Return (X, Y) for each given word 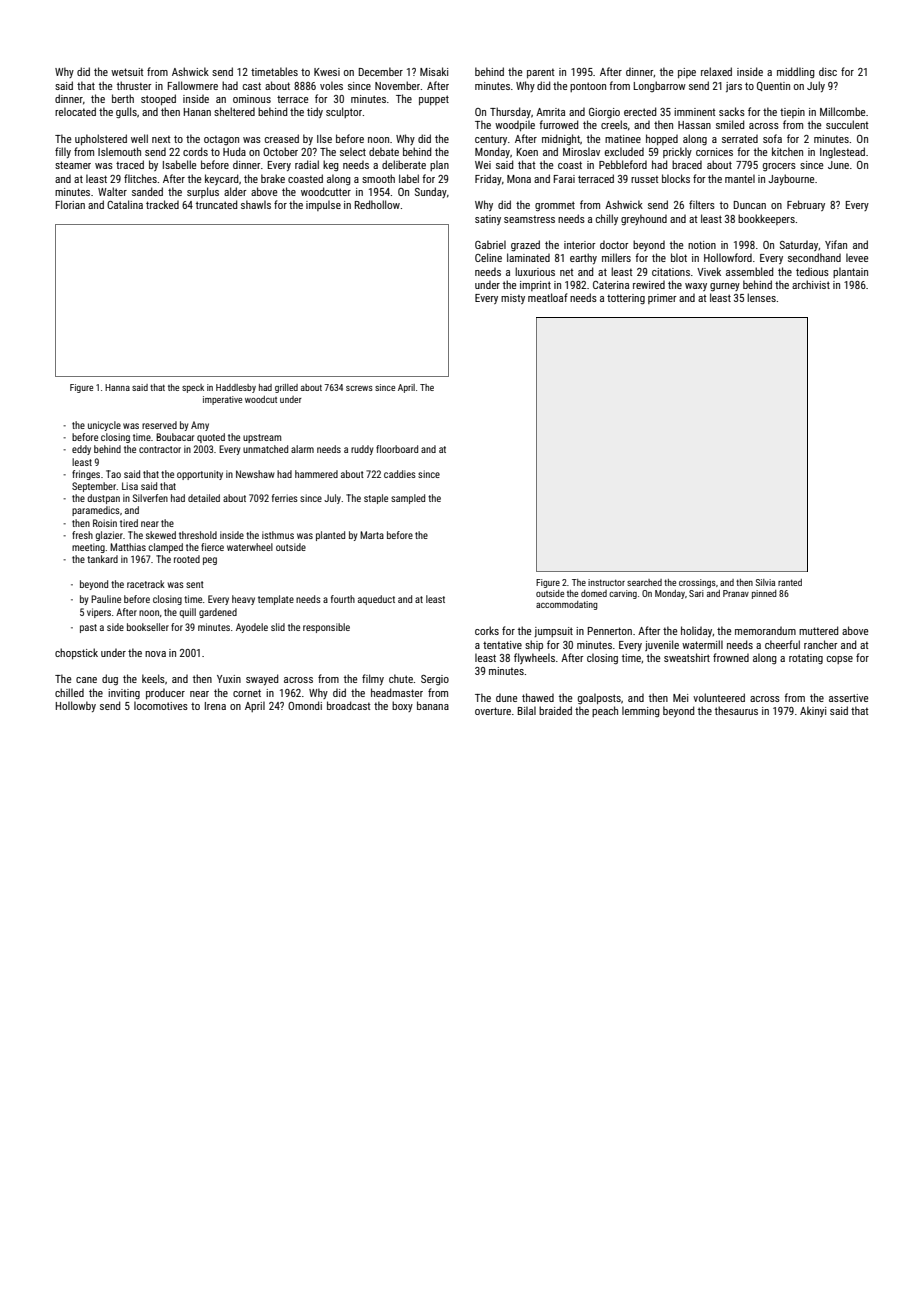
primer (662, 299)
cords (195, 151)
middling (796, 72)
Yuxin (229, 679)
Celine (488, 257)
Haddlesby (236, 388)
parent (540, 73)
